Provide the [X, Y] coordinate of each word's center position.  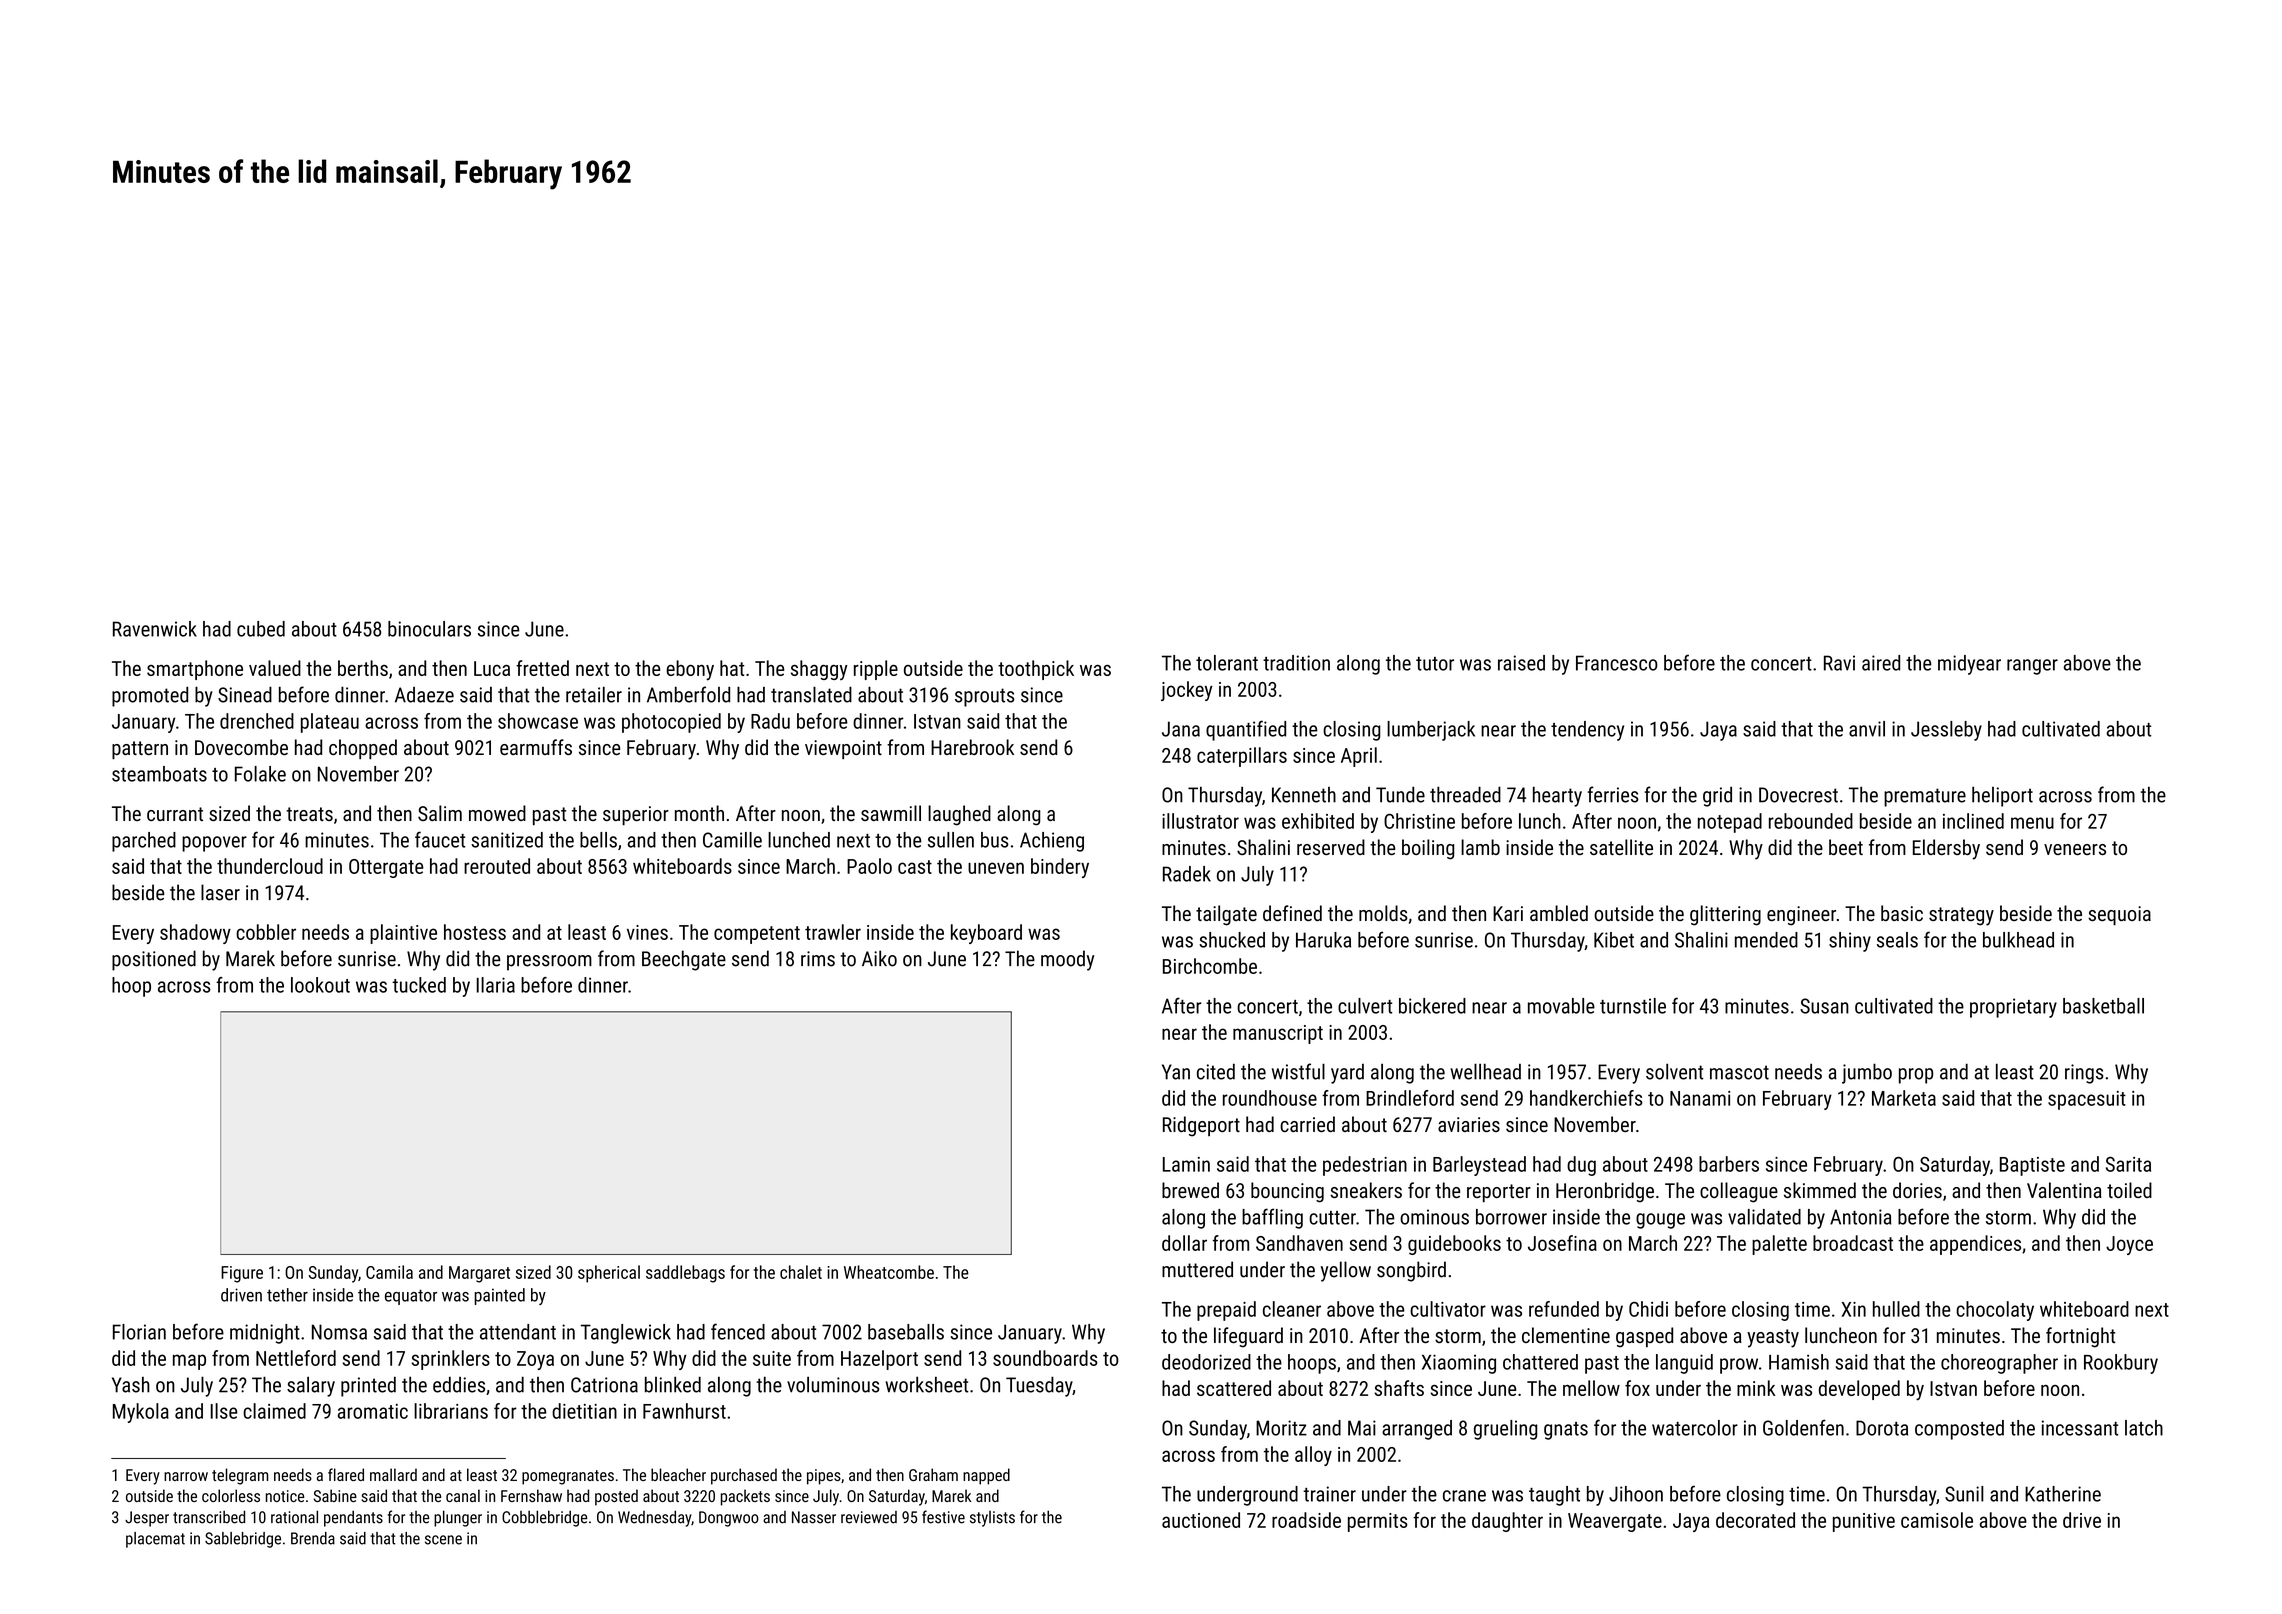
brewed [1190, 1190]
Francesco [1617, 663]
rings [2084, 1074]
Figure [242, 1274]
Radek [1187, 874]
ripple [876, 670]
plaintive [403, 934]
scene [443, 1540]
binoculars [429, 629]
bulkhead [2018, 940]
